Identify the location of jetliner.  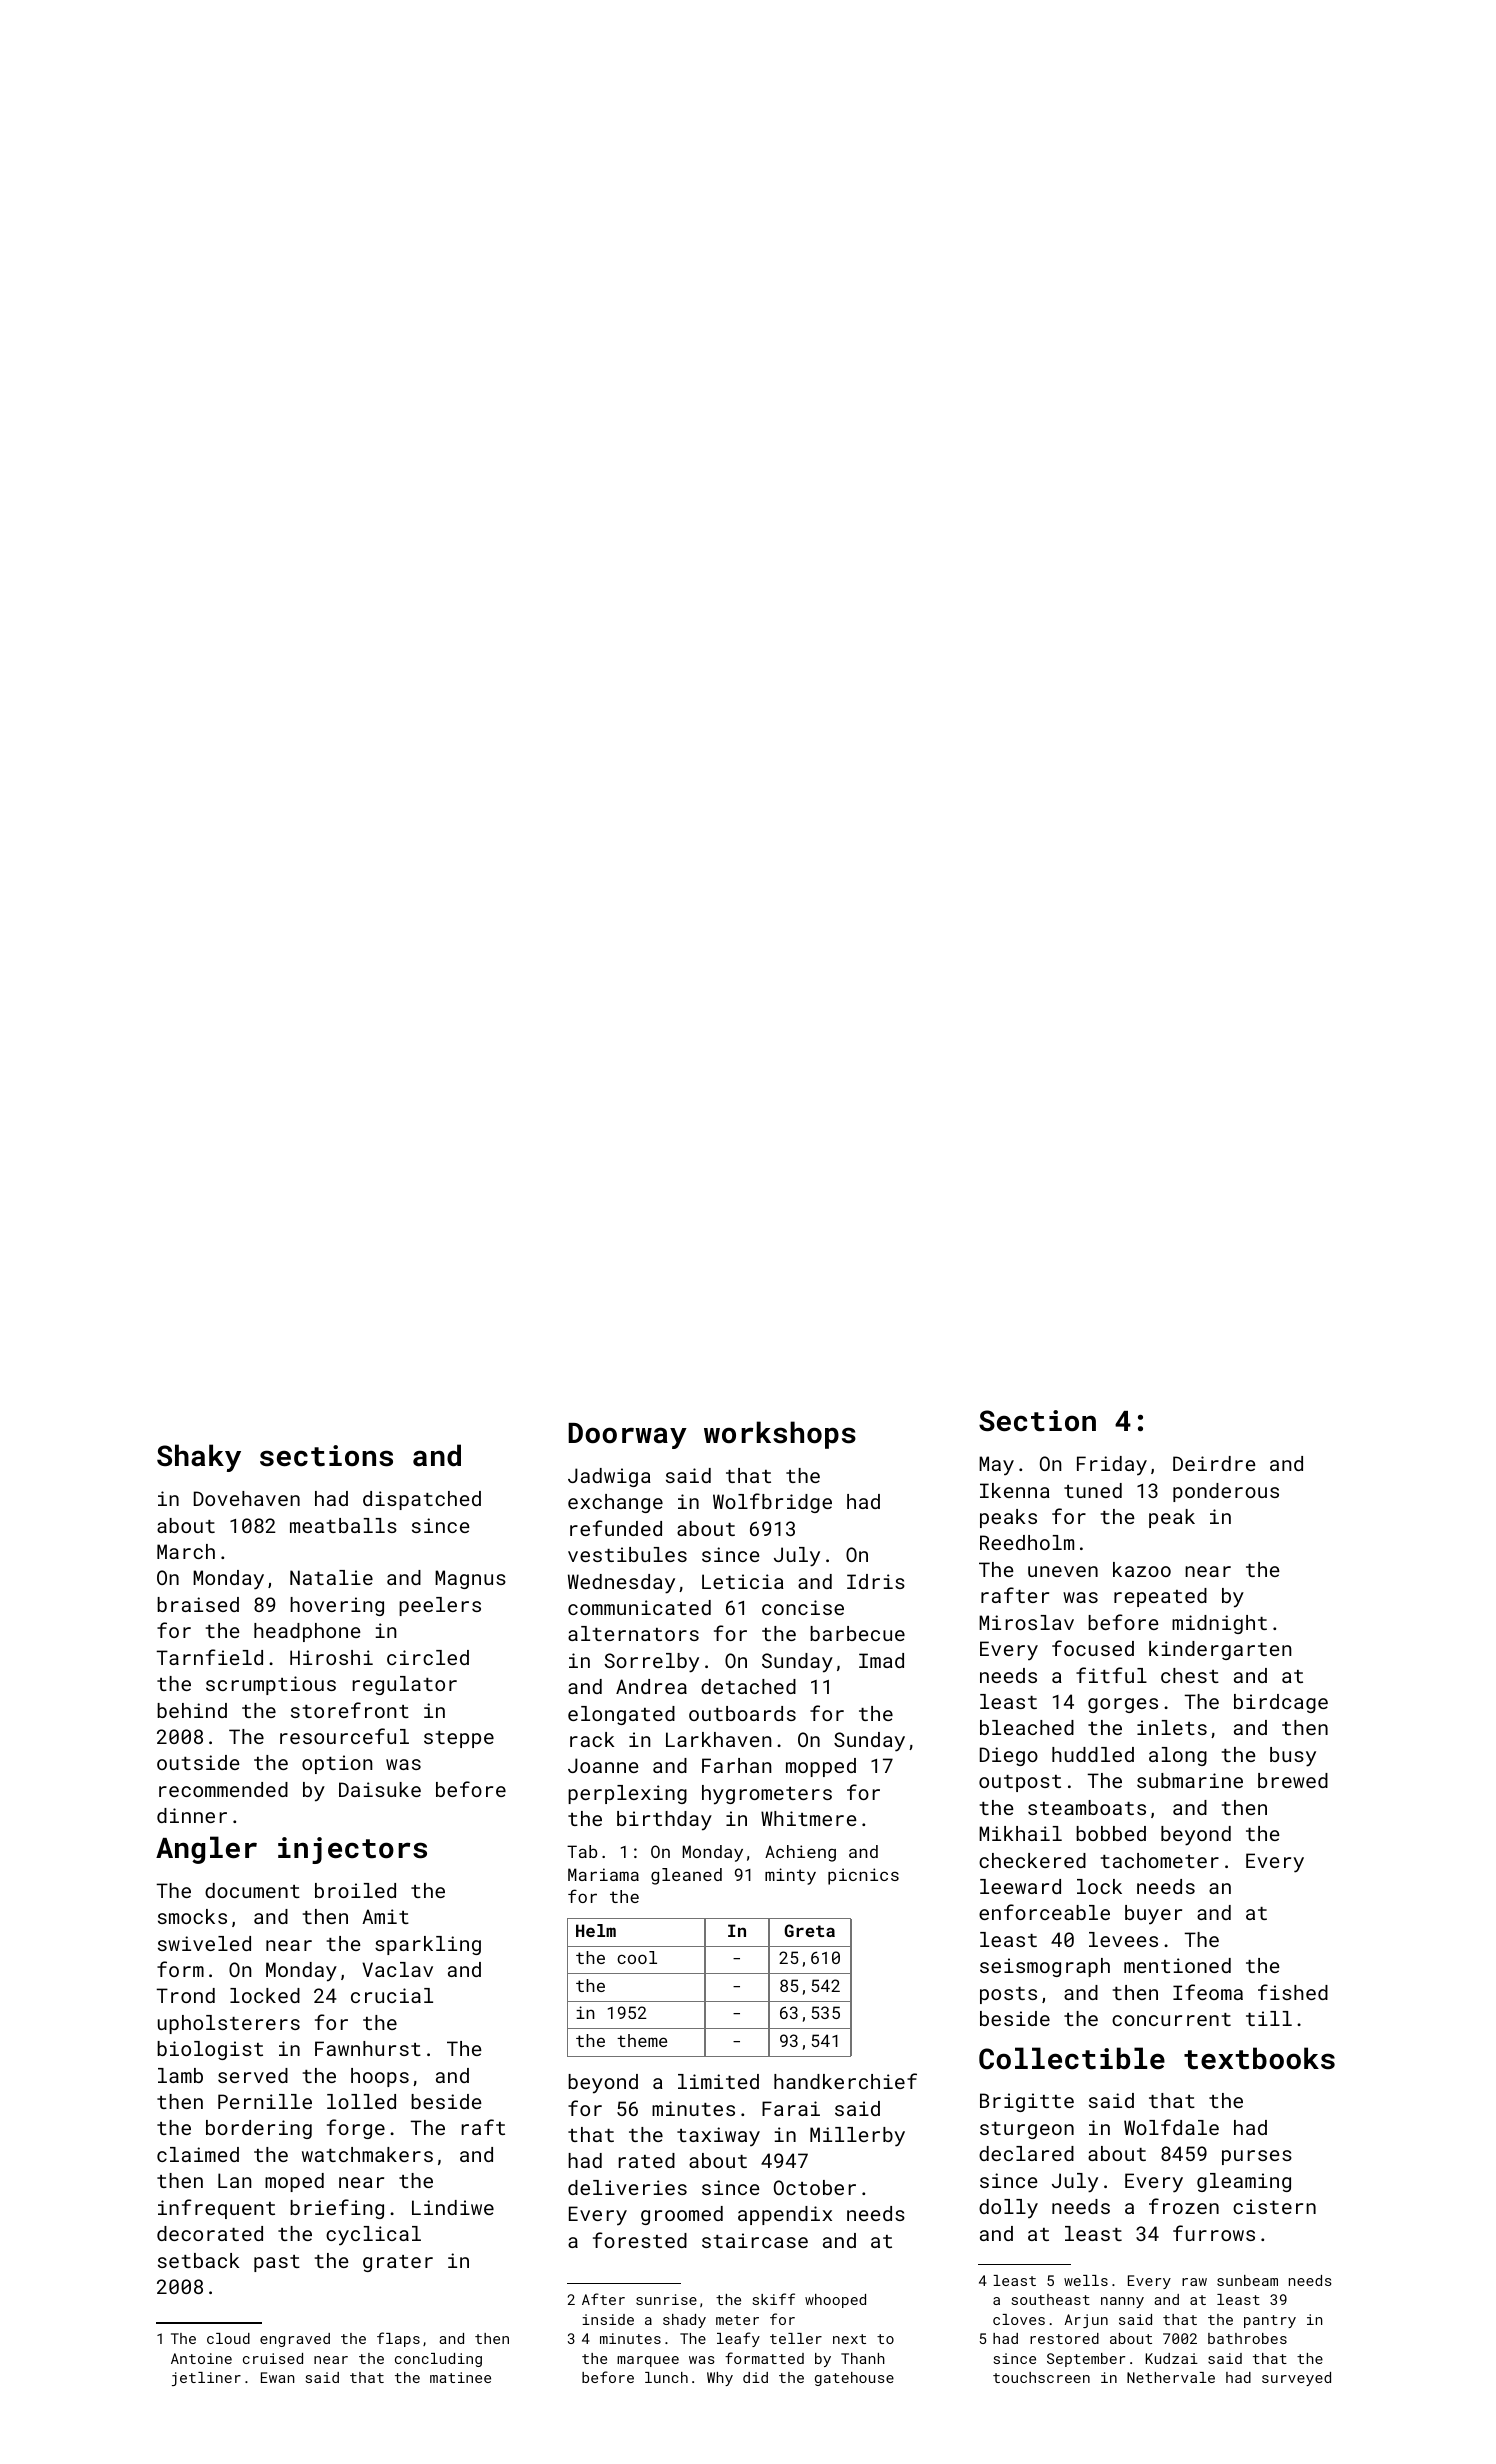
(206, 2379).
